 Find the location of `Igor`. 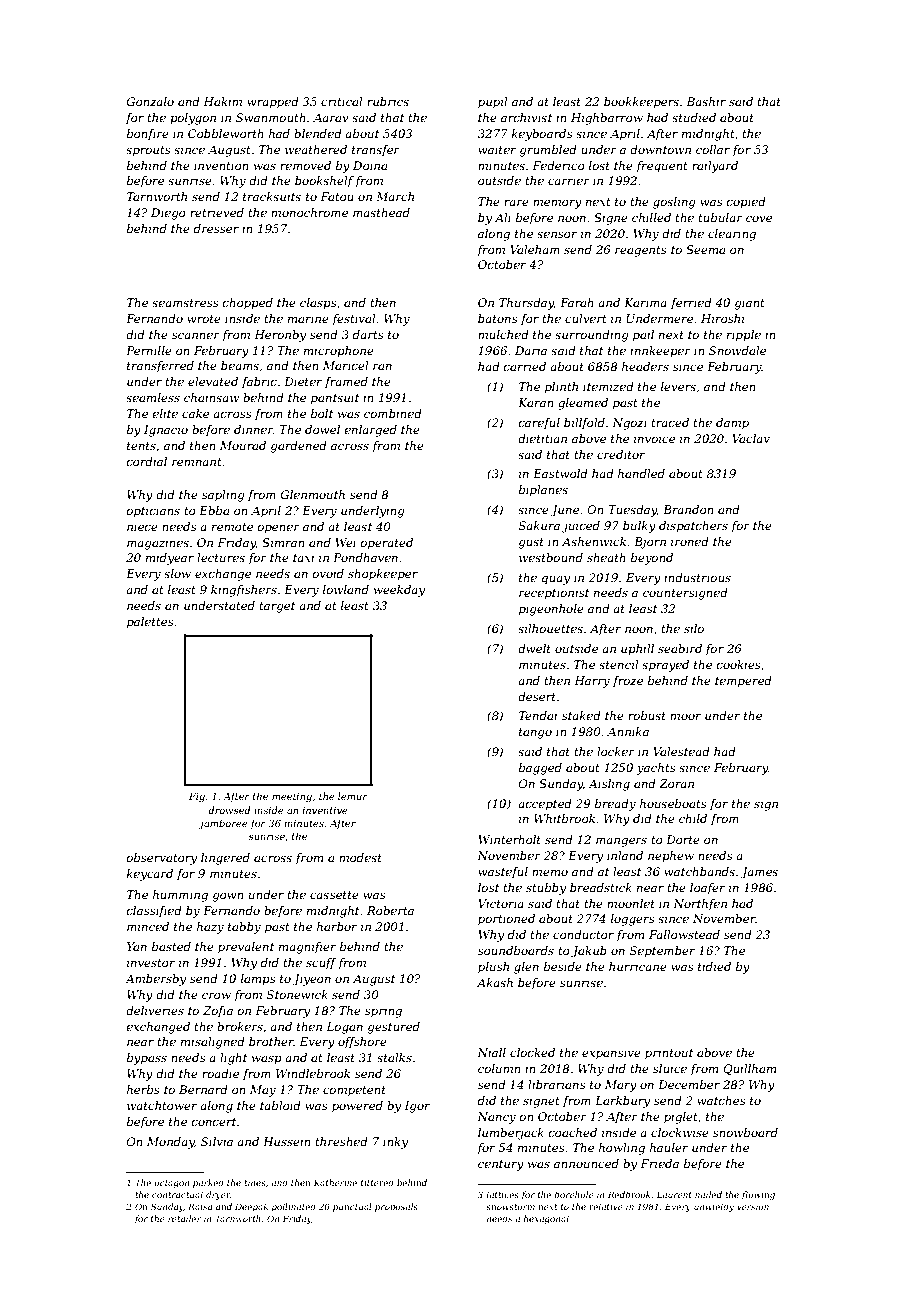

Igor is located at coordinates (417, 1107).
